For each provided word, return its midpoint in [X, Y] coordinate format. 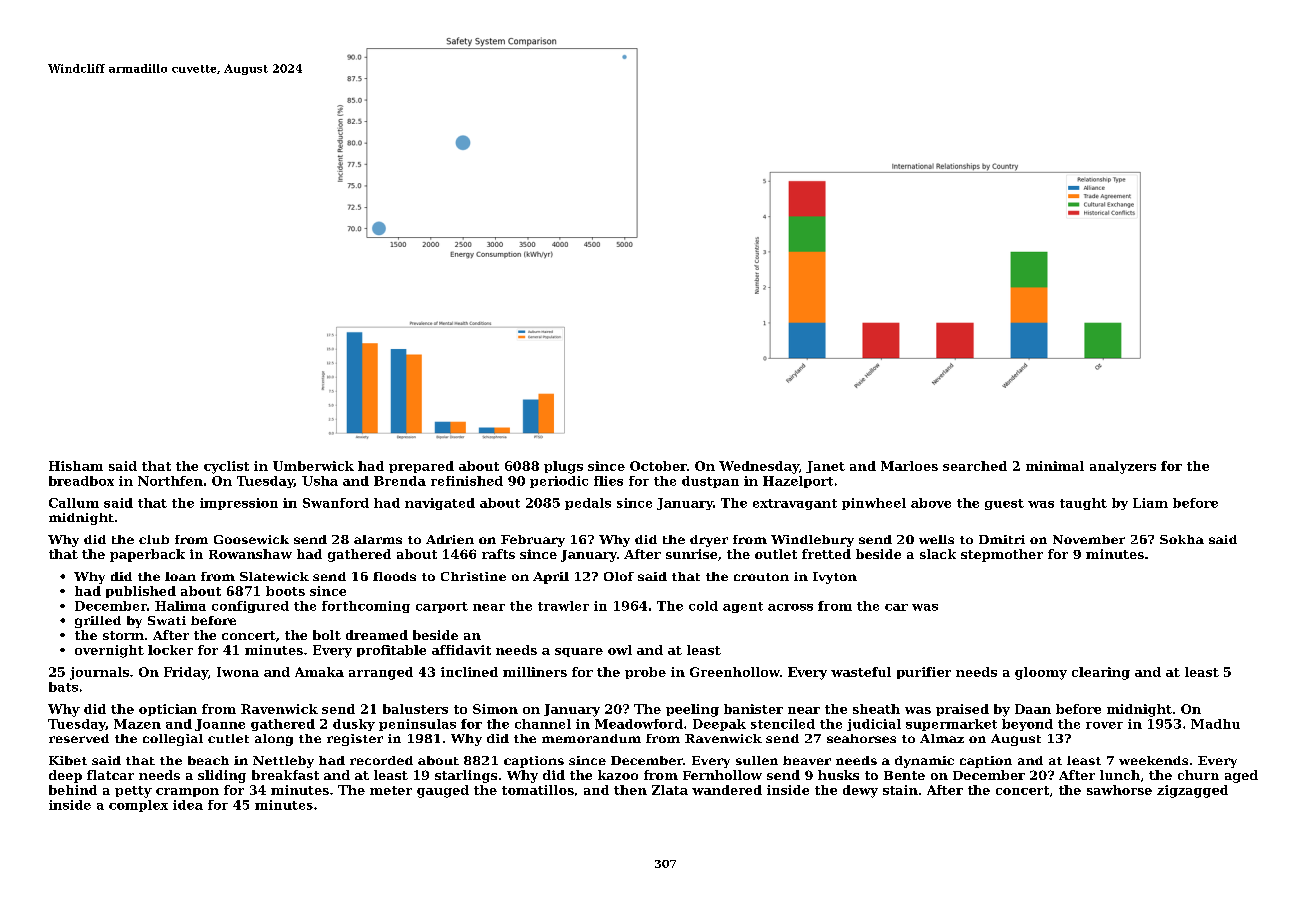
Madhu [1215, 724]
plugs [563, 467]
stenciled [783, 724]
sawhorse [1119, 790]
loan [180, 576]
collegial [173, 740]
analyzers [1123, 467]
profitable [391, 651]
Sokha [1182, 539]
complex [138, 806]
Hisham [76, 466]
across [790, 607]
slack [938, 554]
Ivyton [835, 578]
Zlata [670, 790]
